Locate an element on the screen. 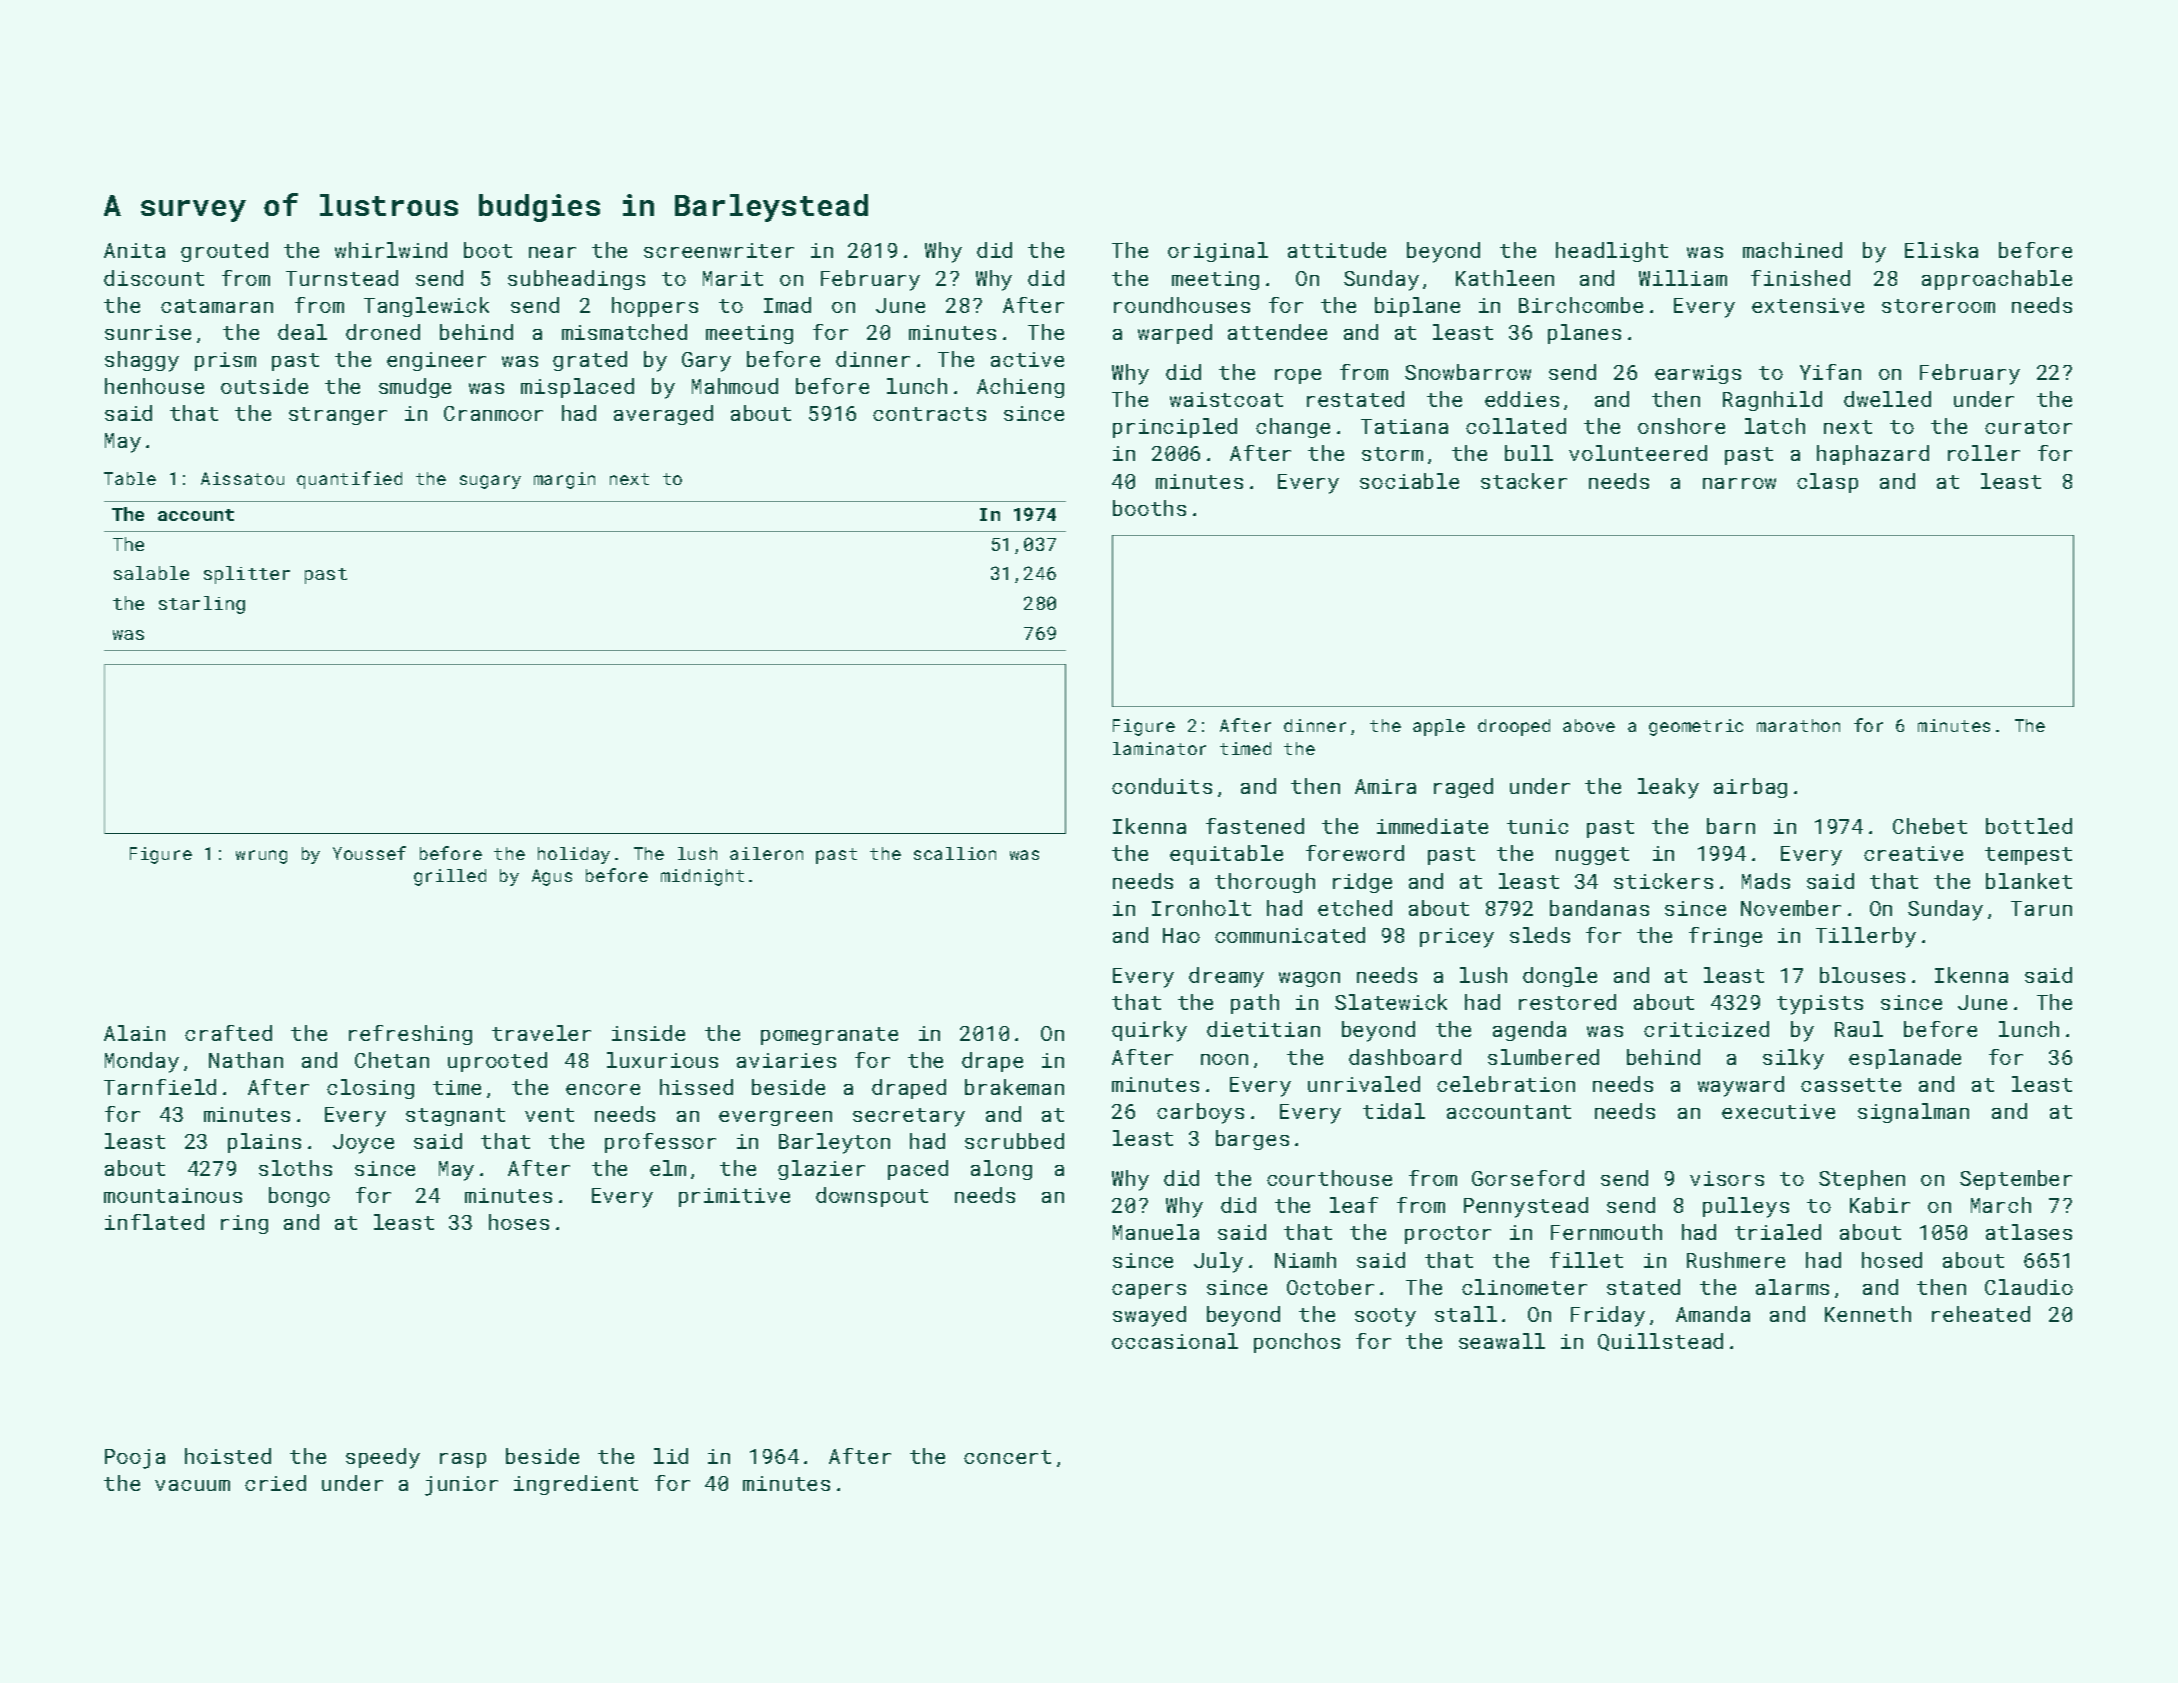  sooty is located at coordinates (1385, 1317).
